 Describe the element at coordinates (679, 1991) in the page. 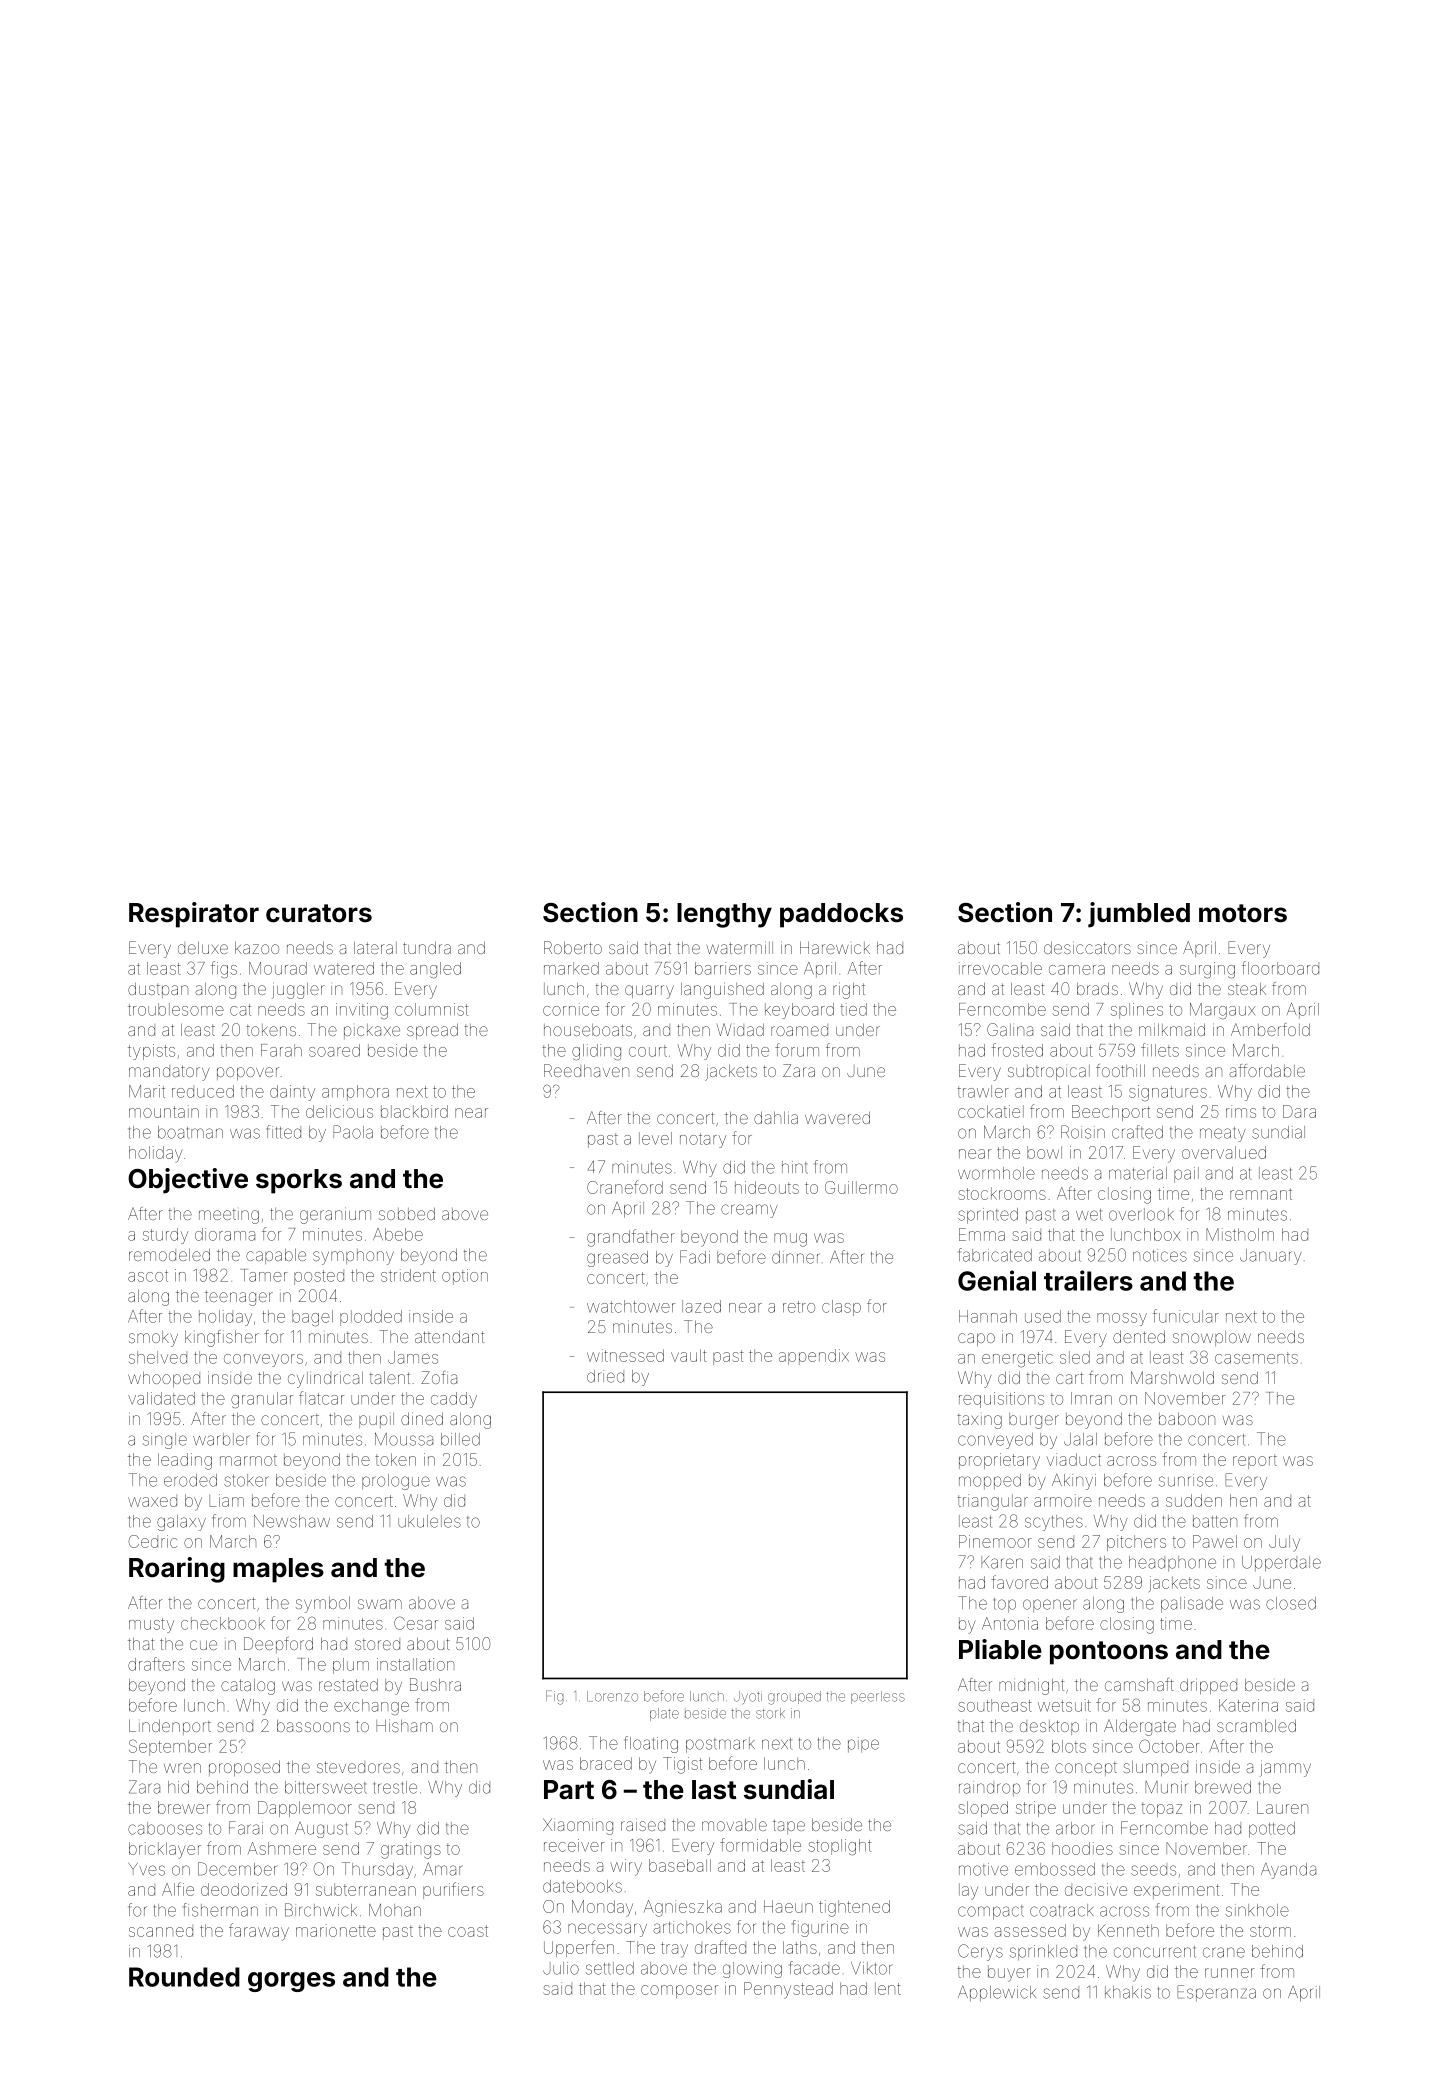

I see `composer` at that location.
